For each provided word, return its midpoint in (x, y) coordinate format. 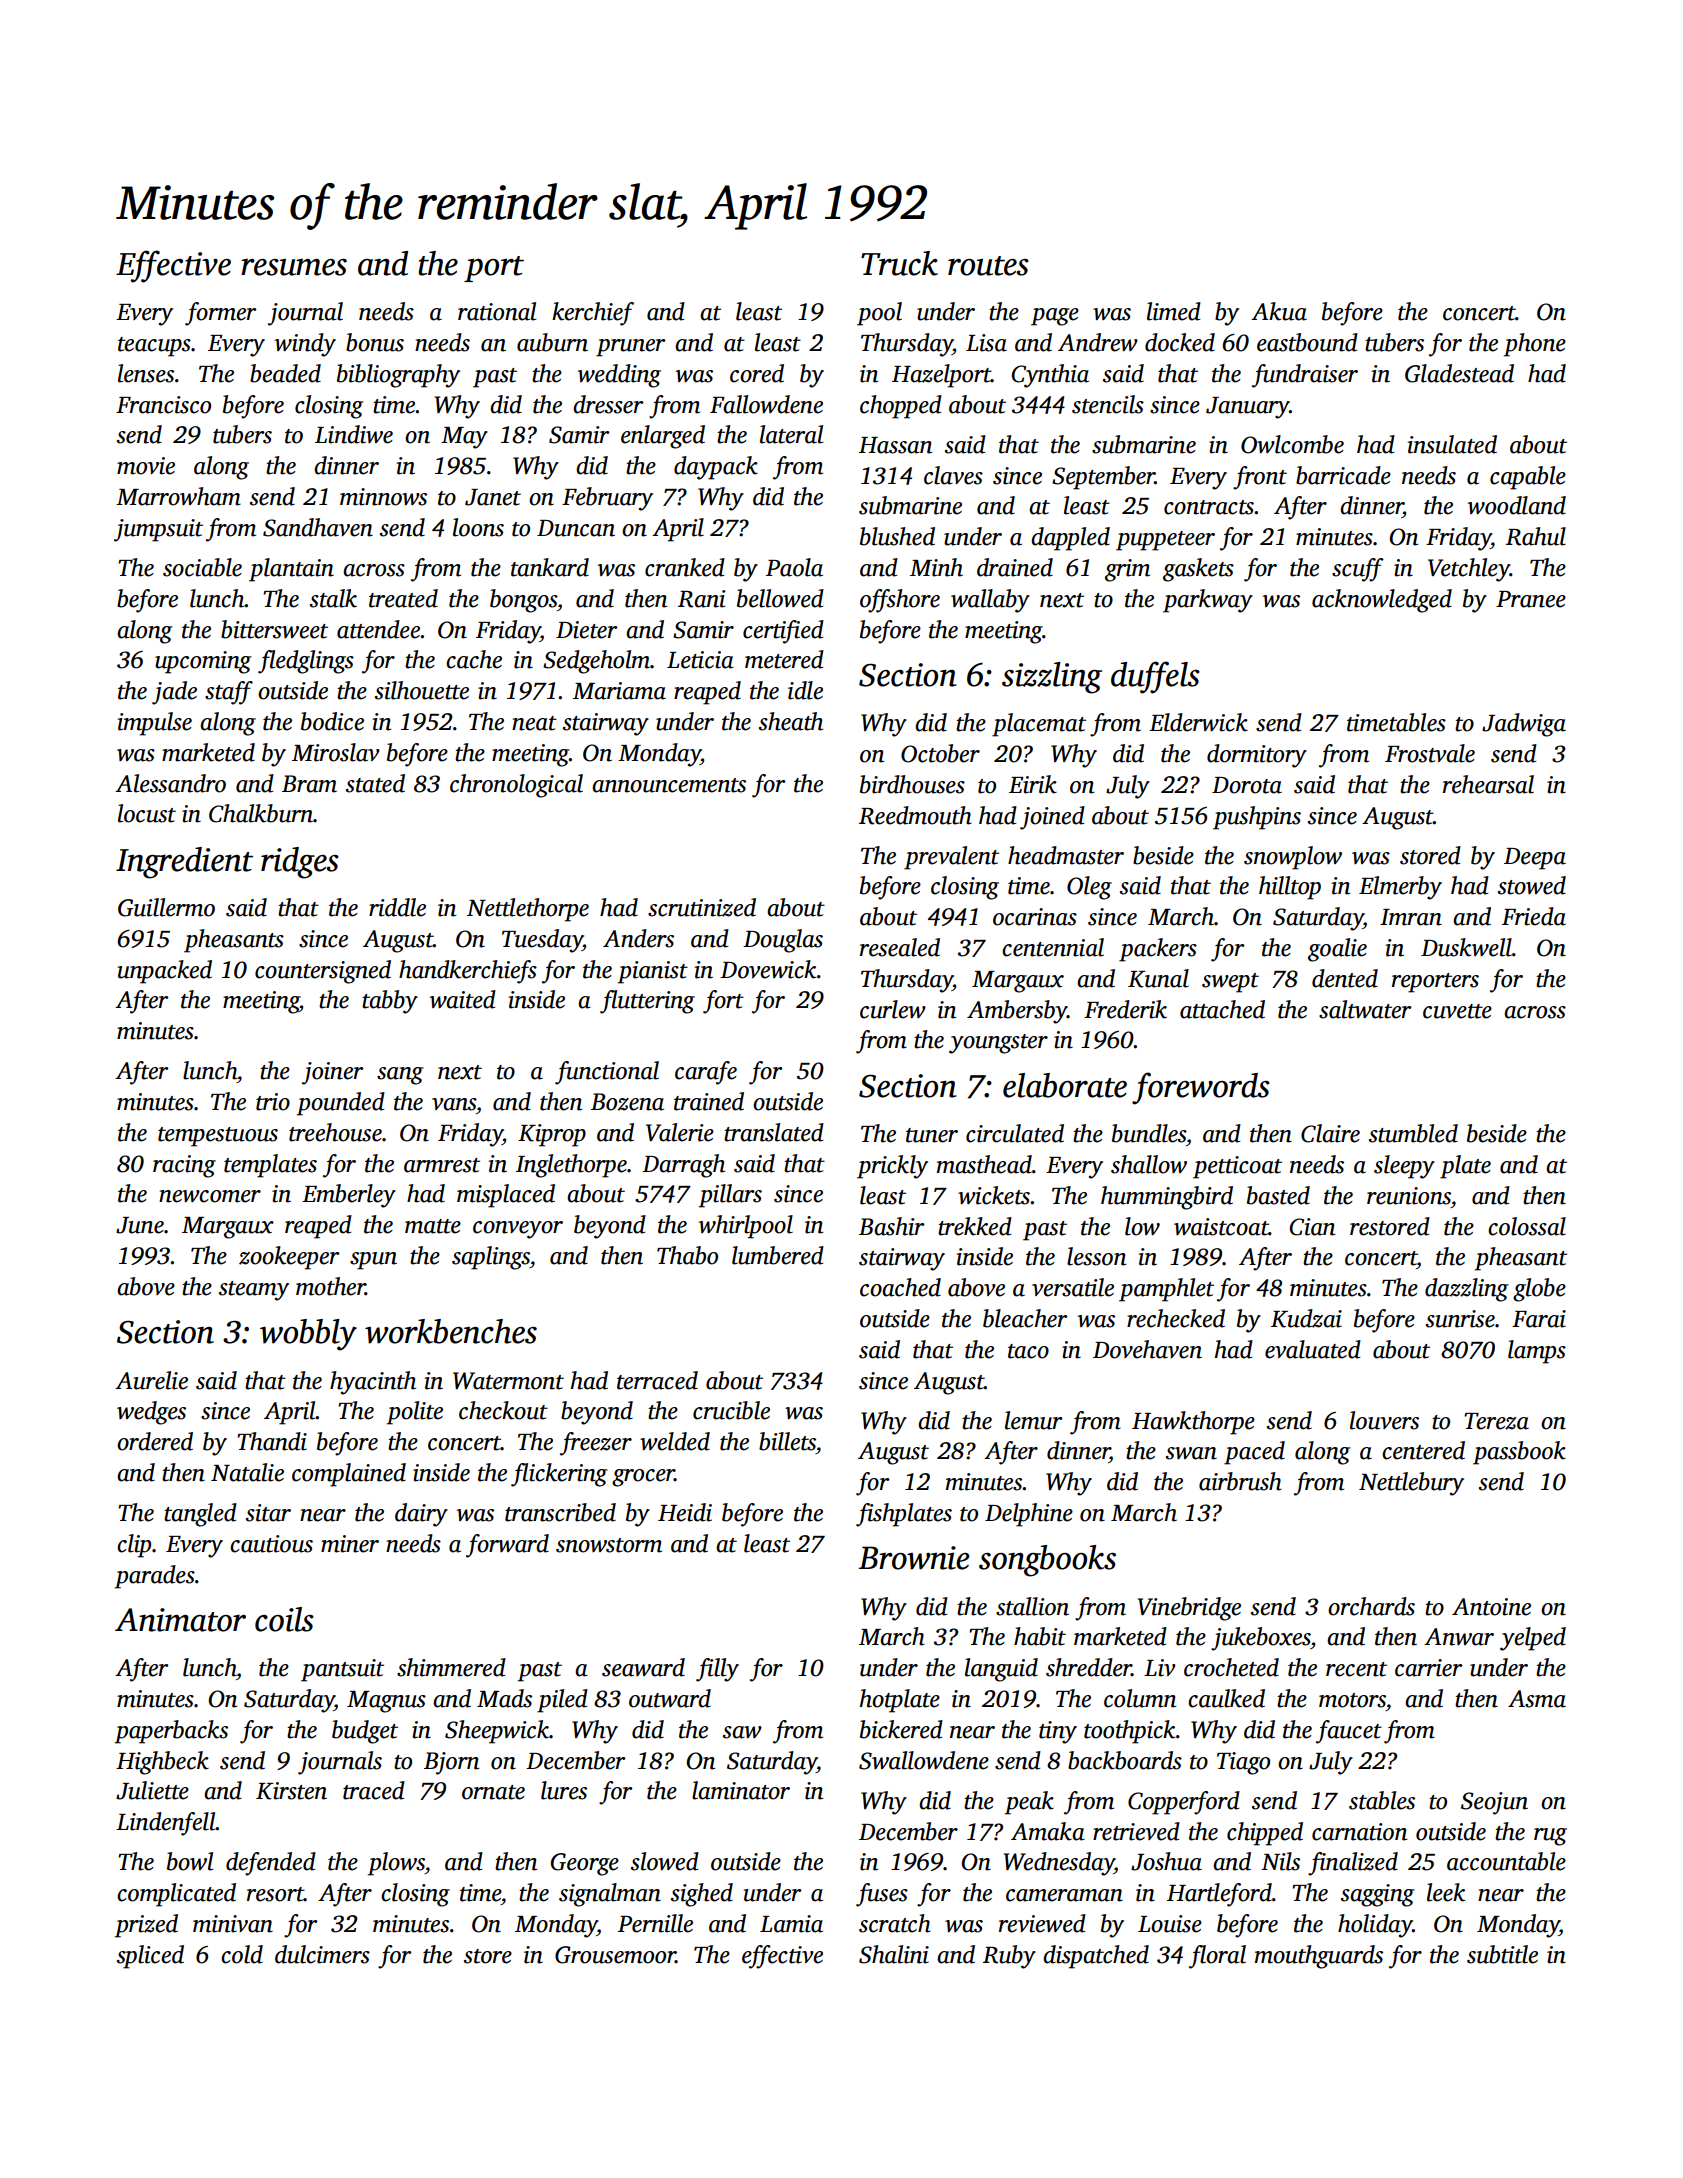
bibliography (398, 376)
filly (717, 1670)
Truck (899, 263)
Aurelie (151, 1380)
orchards (1371, 1606)
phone (1535, 345)
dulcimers (322, 1954)
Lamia (791, 1924)
